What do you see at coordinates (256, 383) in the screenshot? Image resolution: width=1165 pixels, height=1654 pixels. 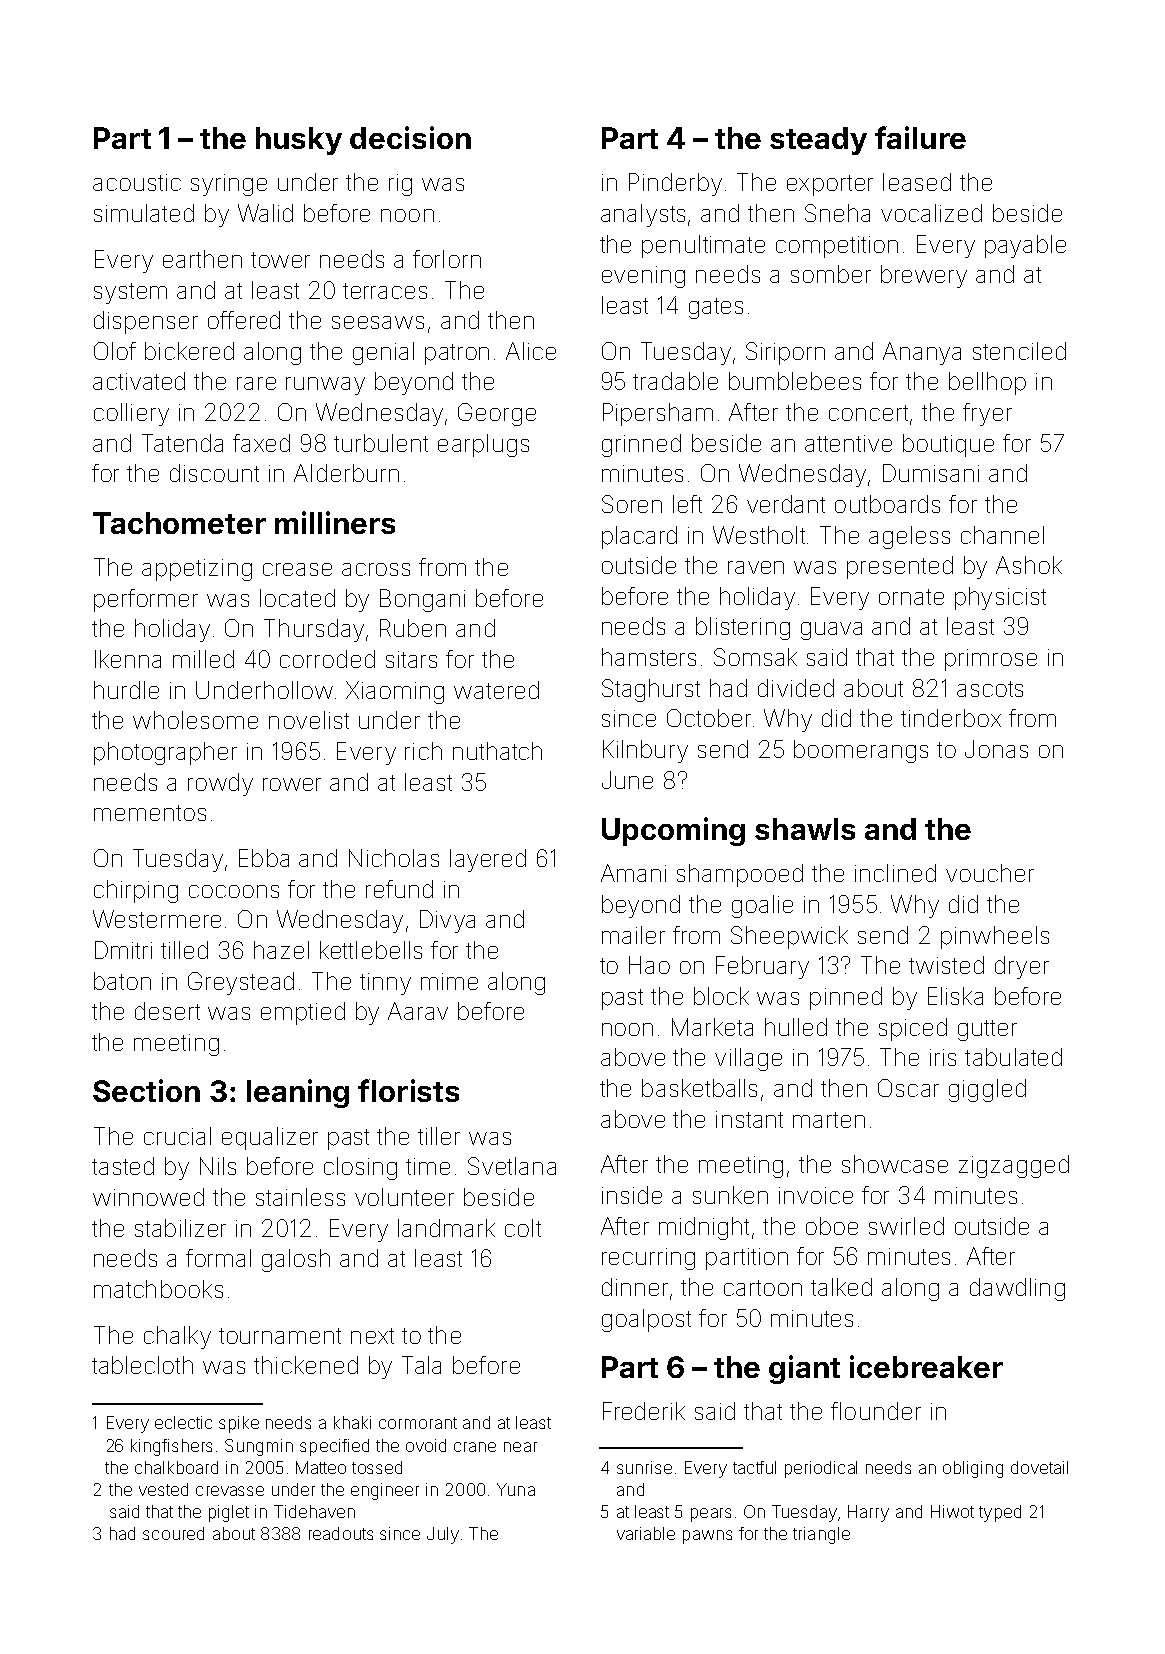 I see `rare` at bounding box center [256, 383].
